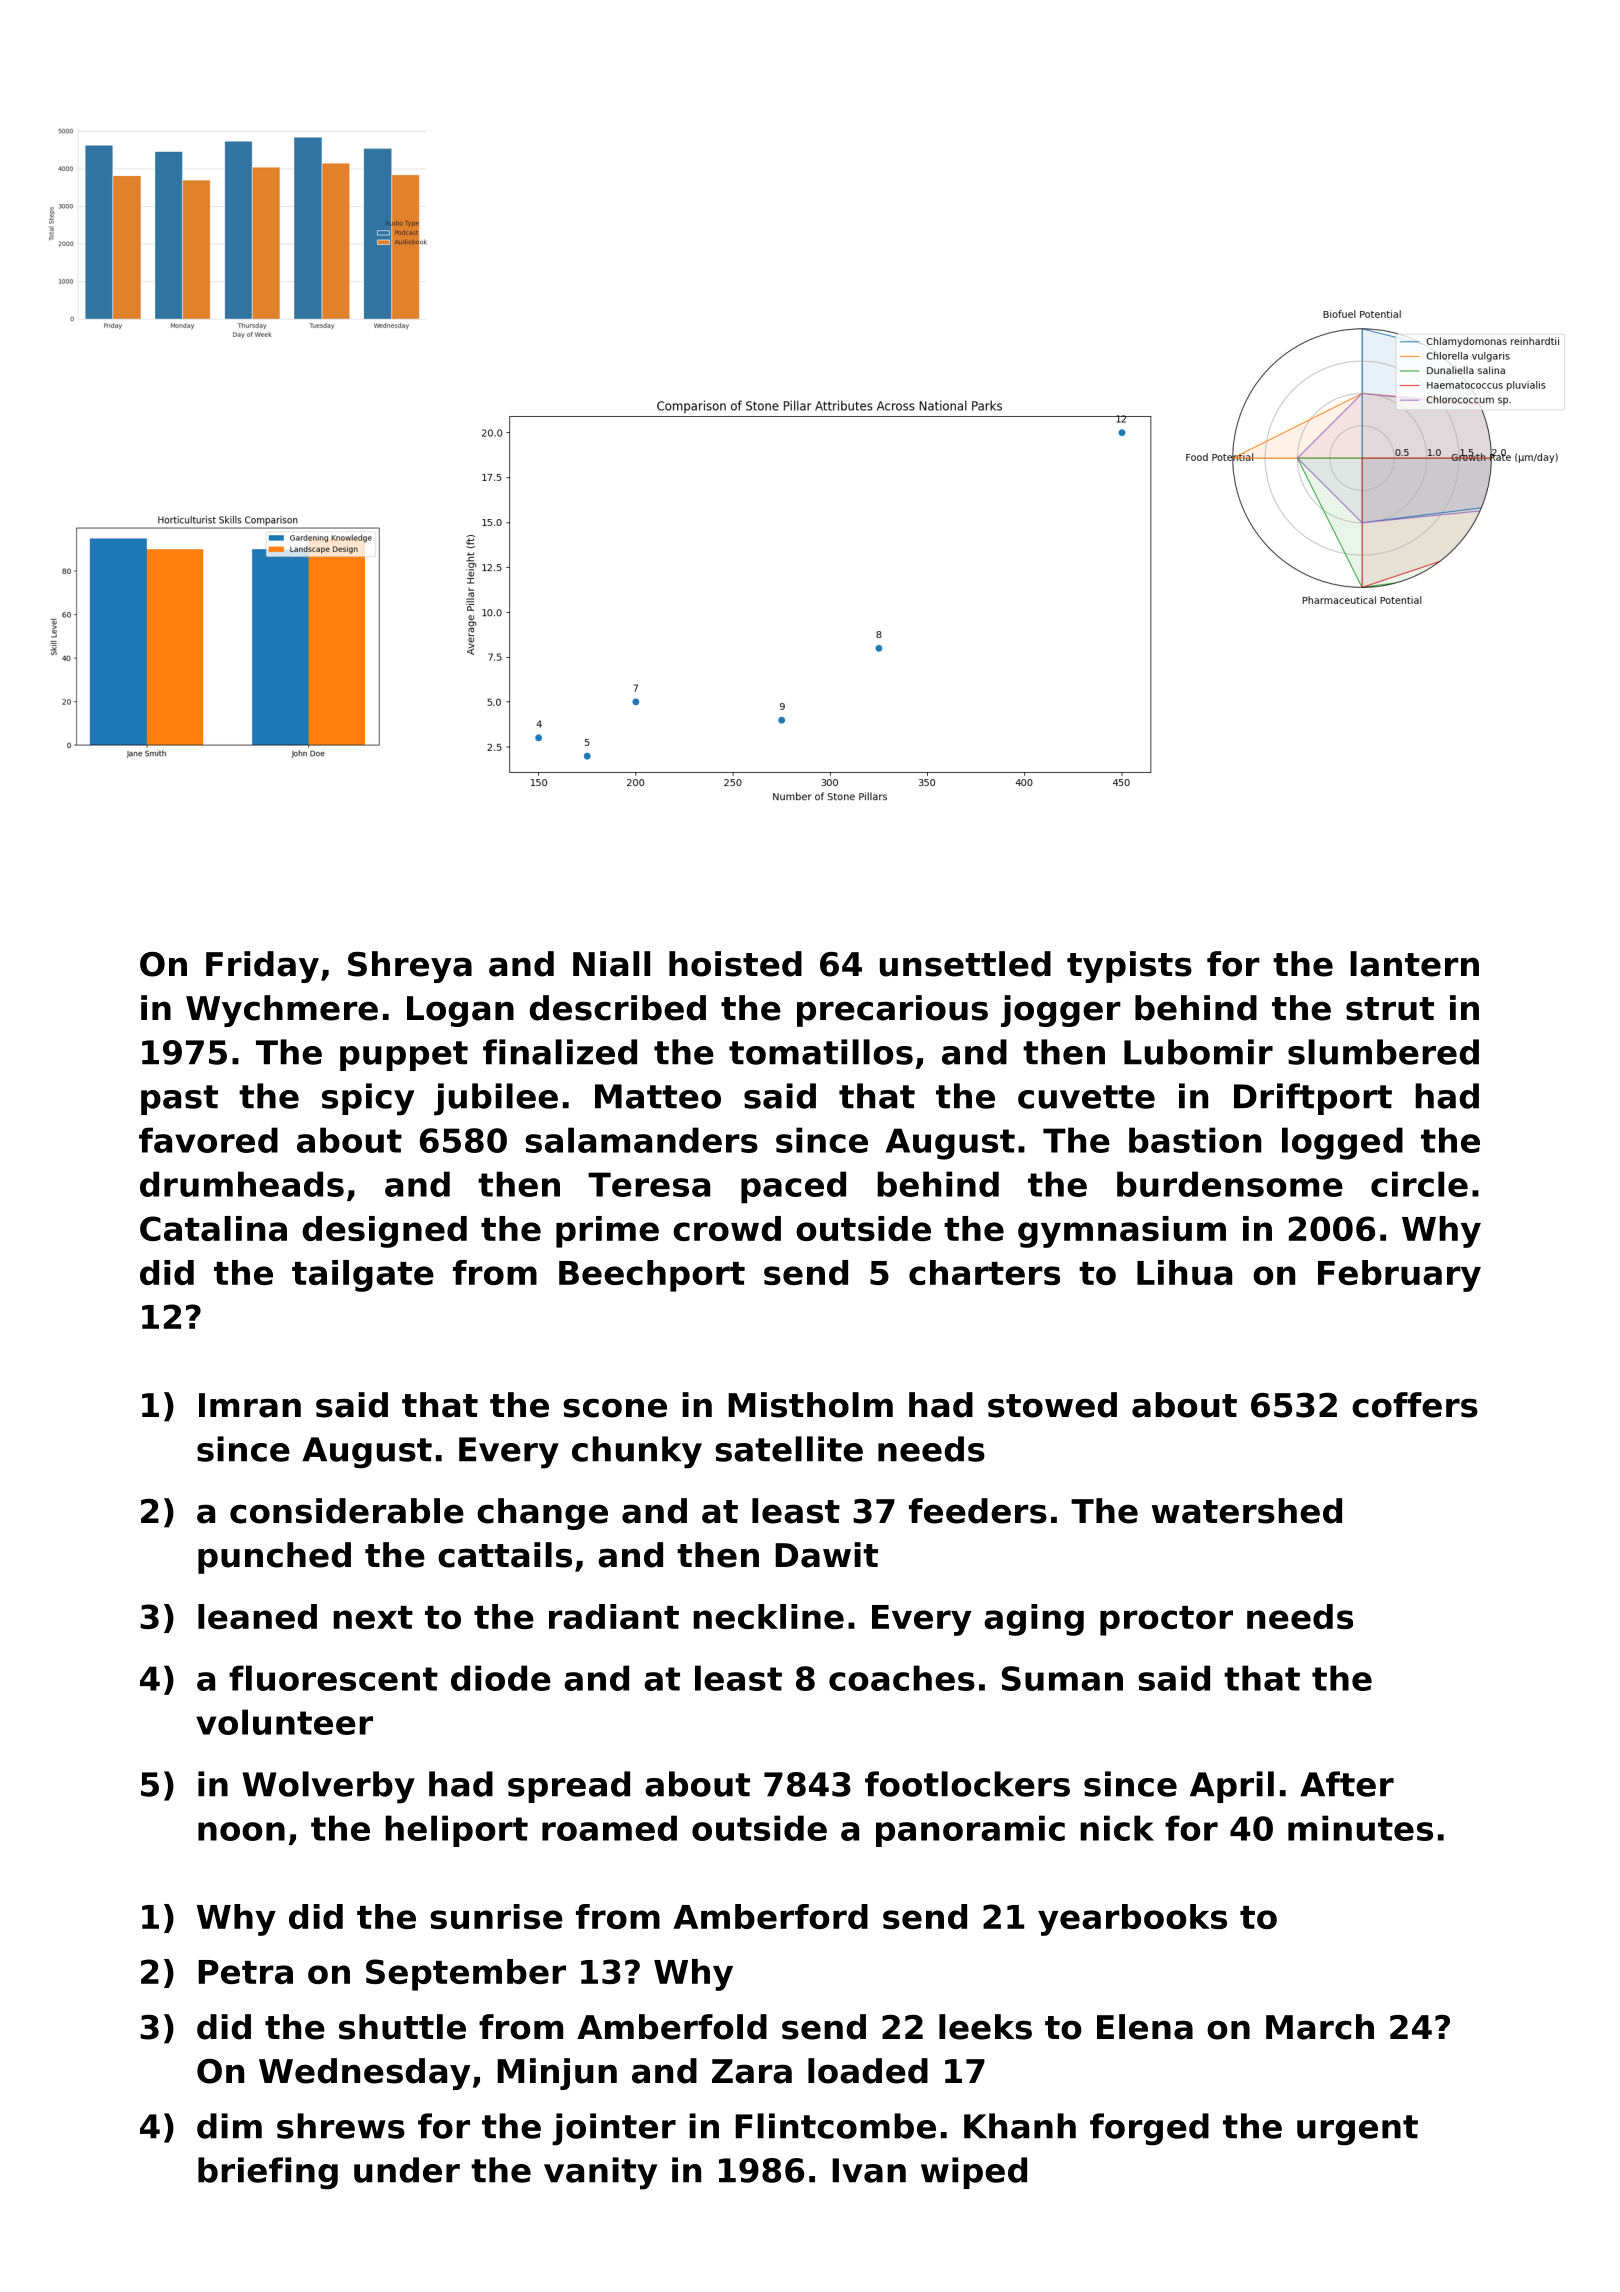  What do you see at coordinates (1117, 1828) in the page?
I see `nick` at bounding box center [1117, 1828].
